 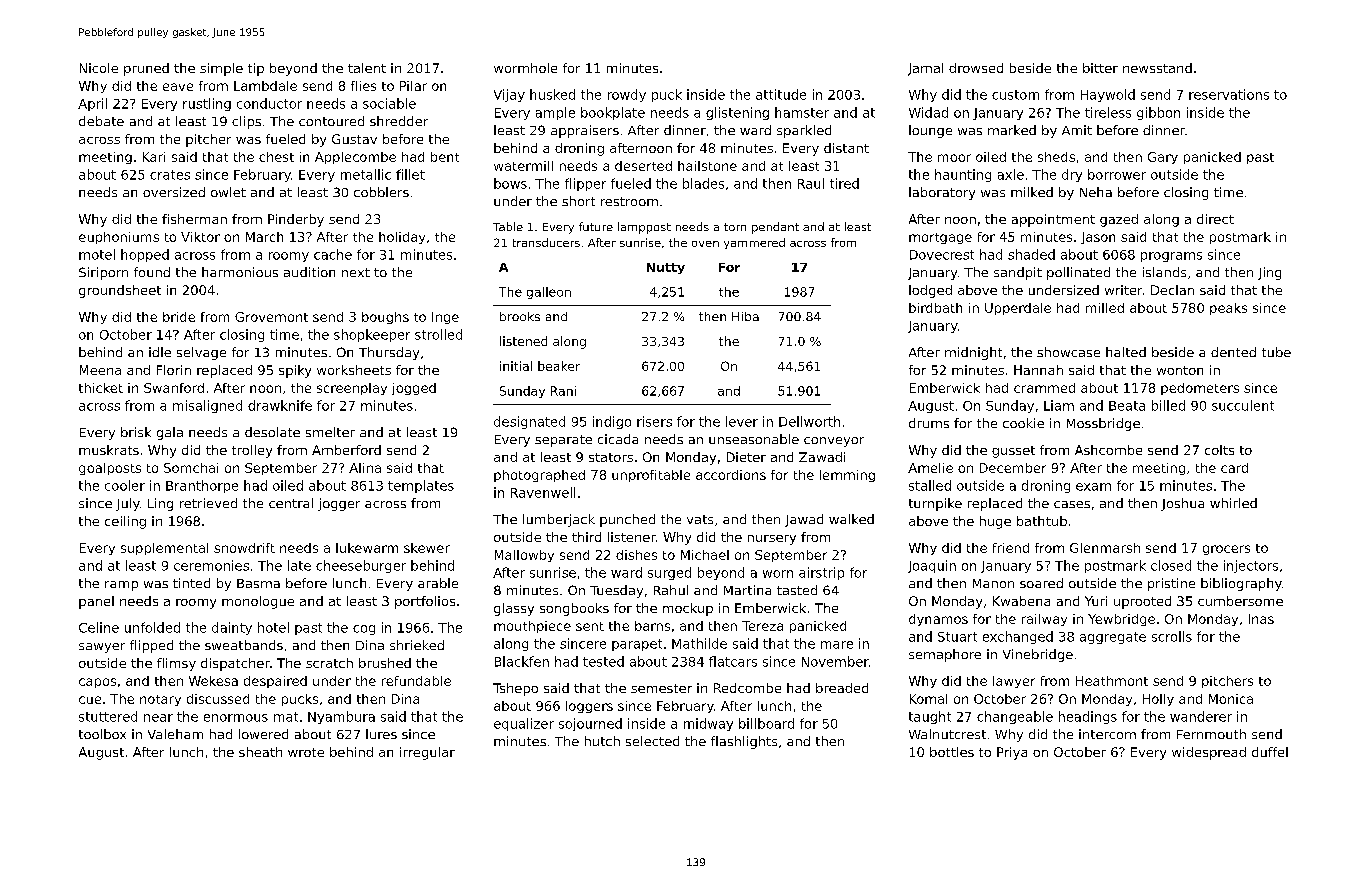 I want to click on irregular, so click(x=427, y=753).
